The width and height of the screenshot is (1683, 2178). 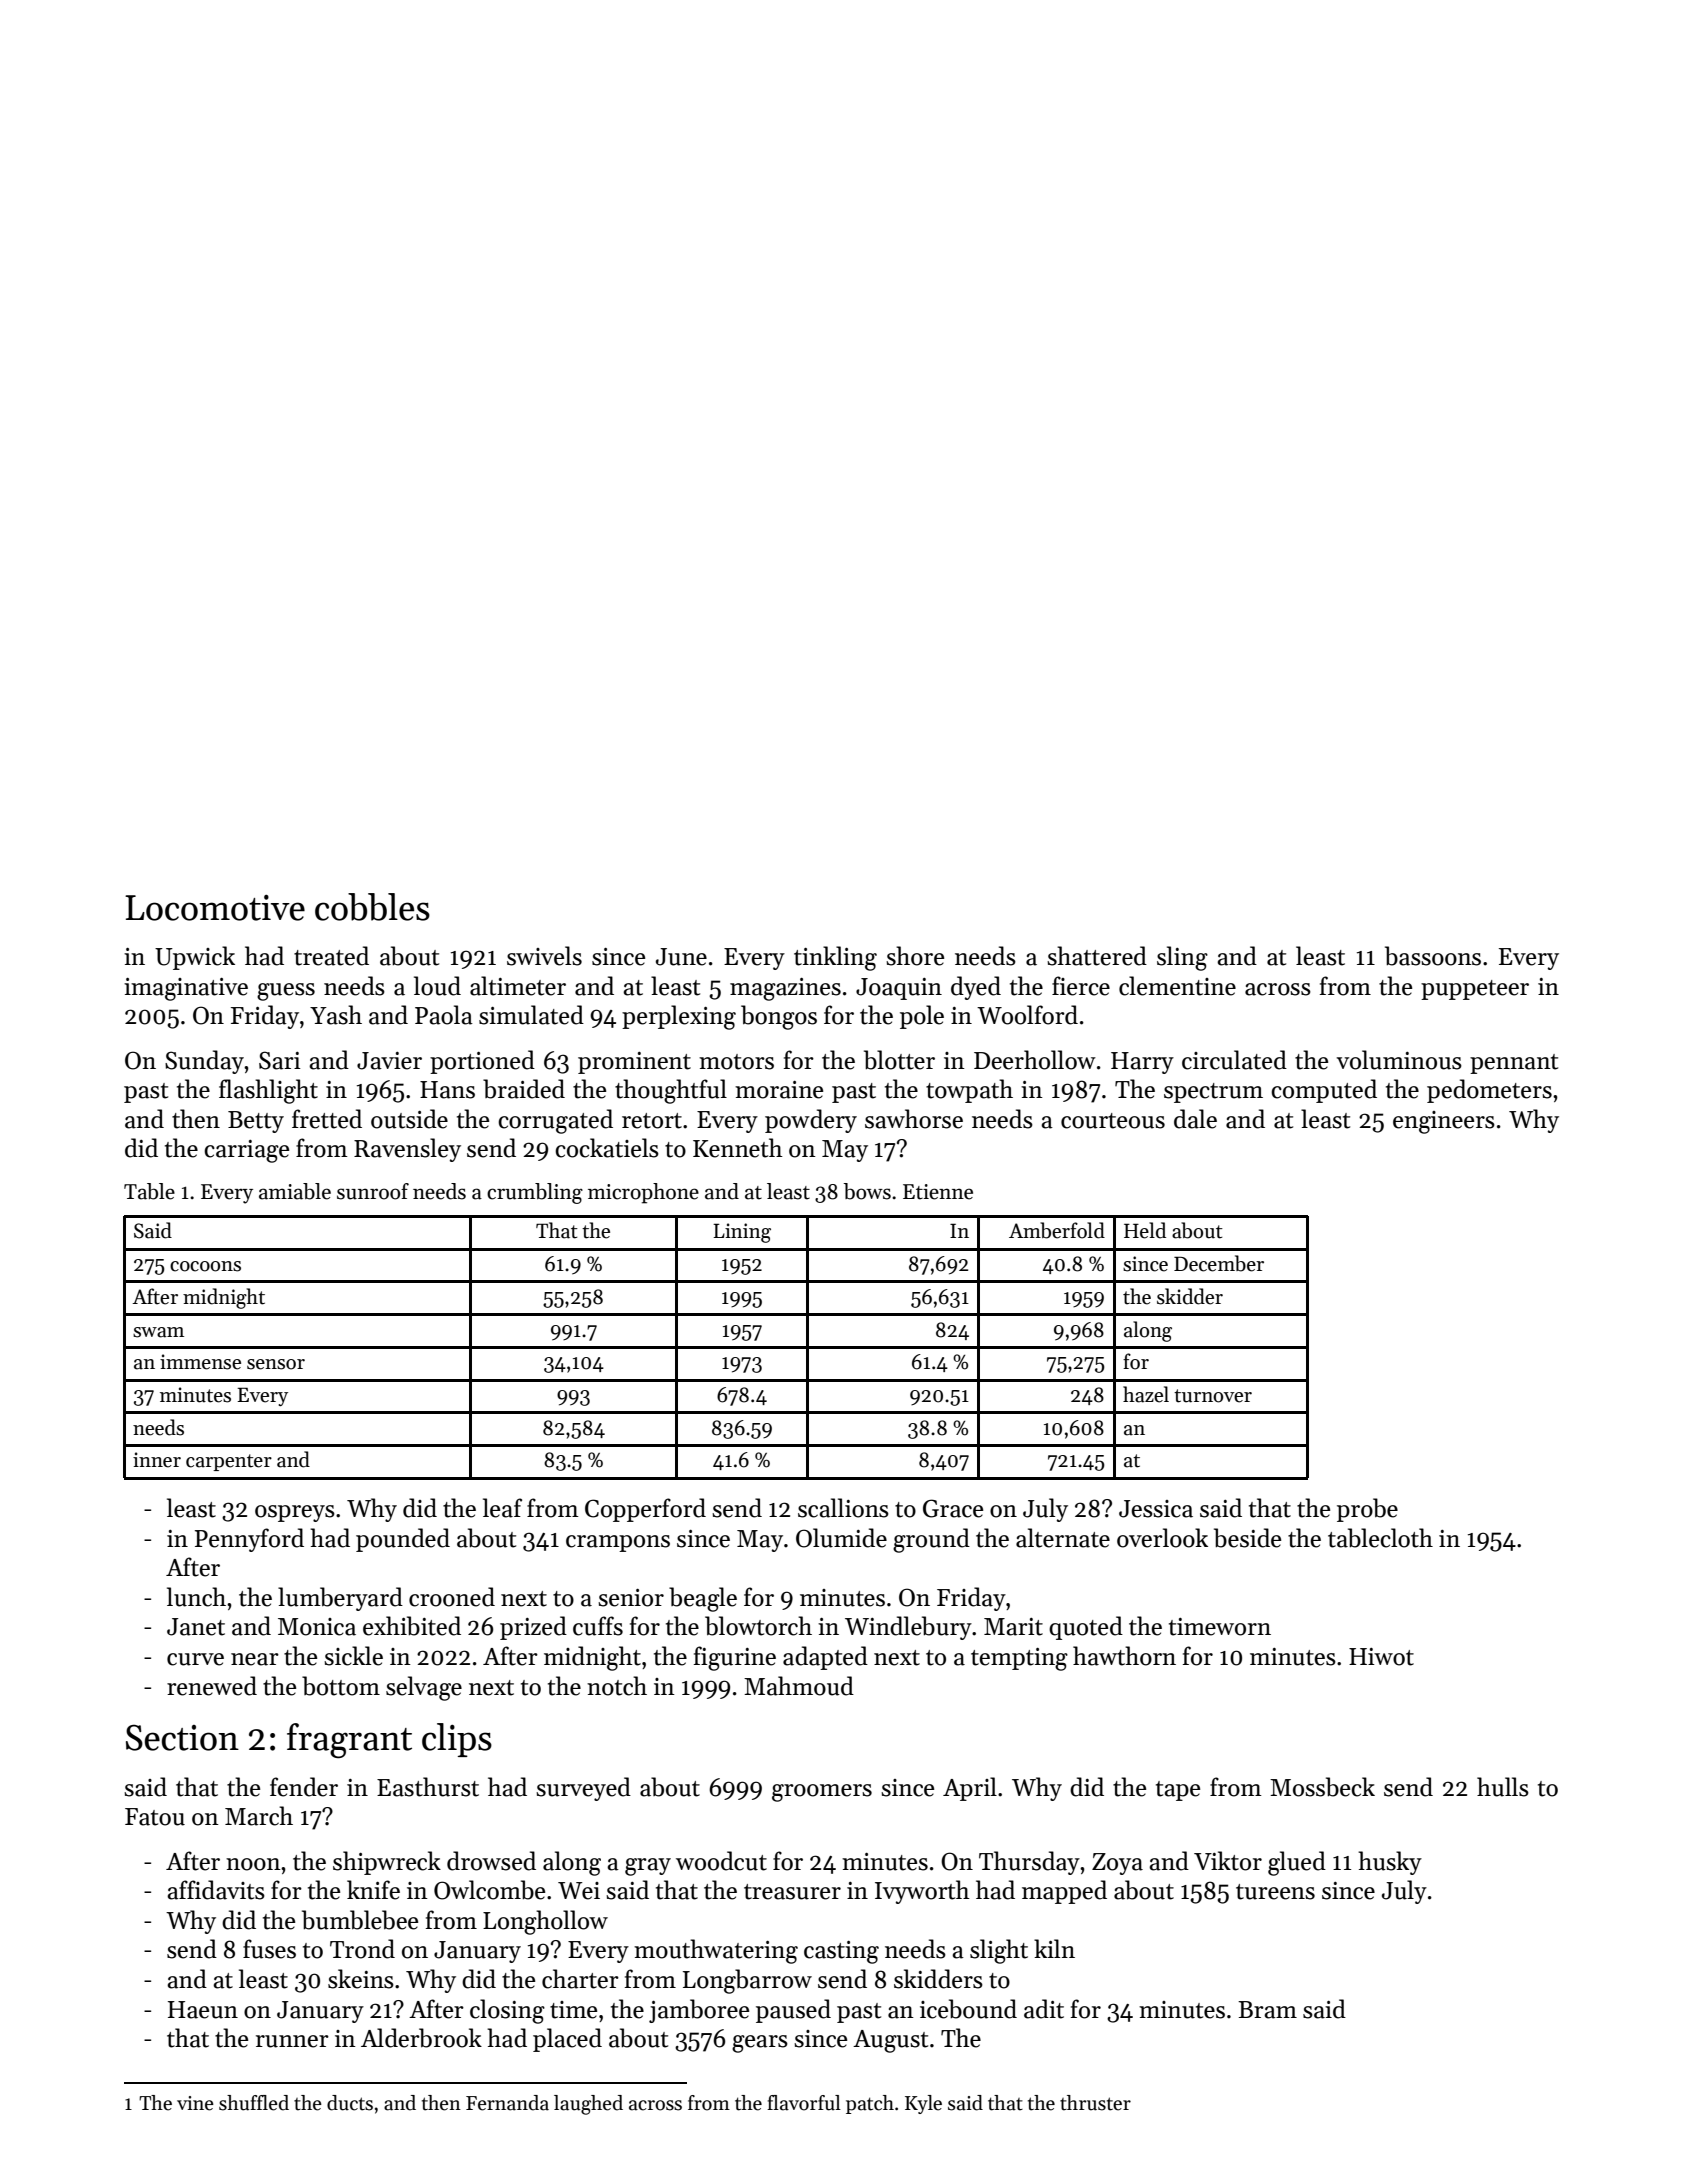 I want to click on shattered, so click(x=1097, y=956).
